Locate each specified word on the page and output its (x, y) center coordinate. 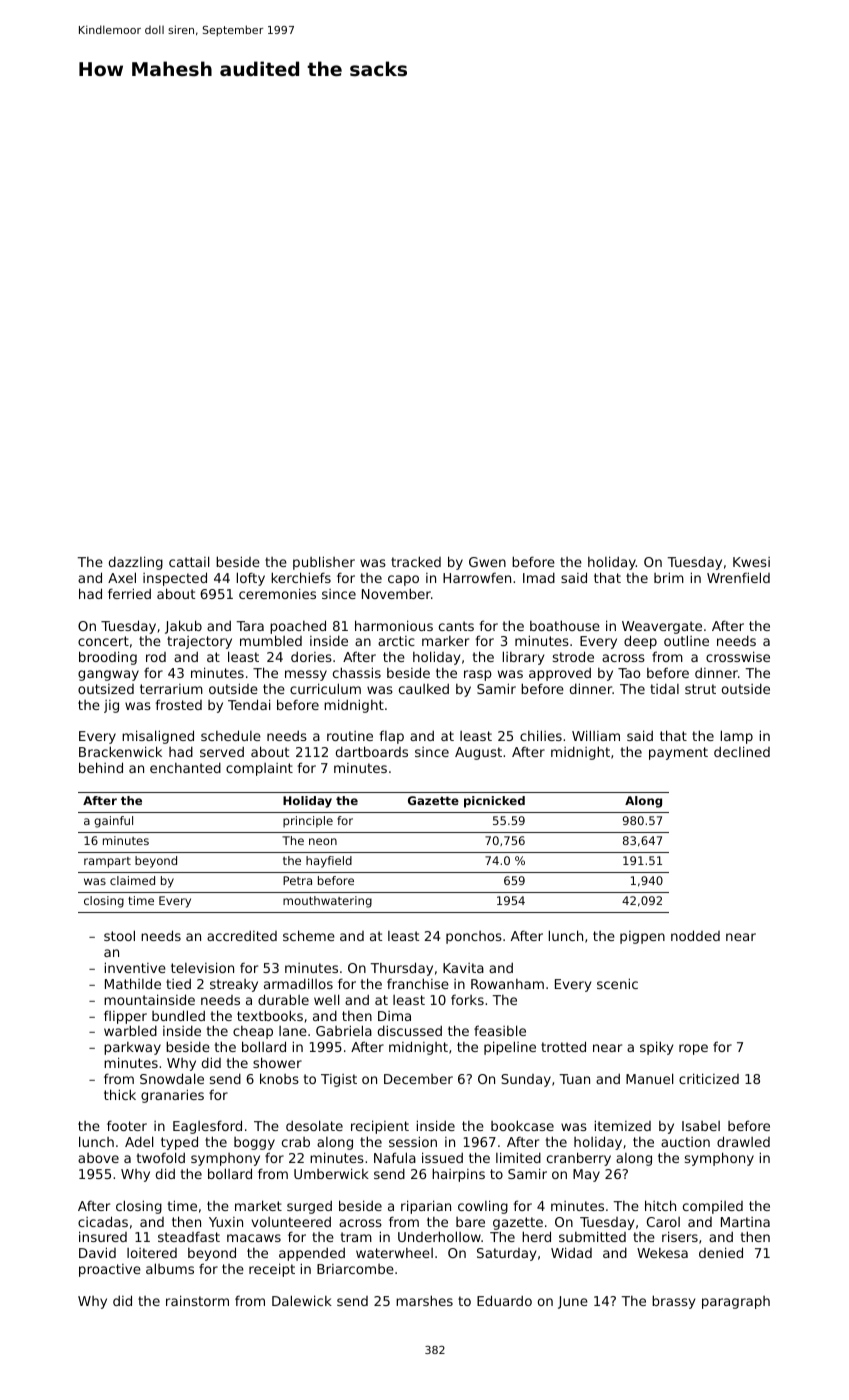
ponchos (474, 937)
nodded (695, 935)
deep (640, 642)
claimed (132, 880)
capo (403, 580)
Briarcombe (355, 1269)
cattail (189, 561)
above (98, 1158)
